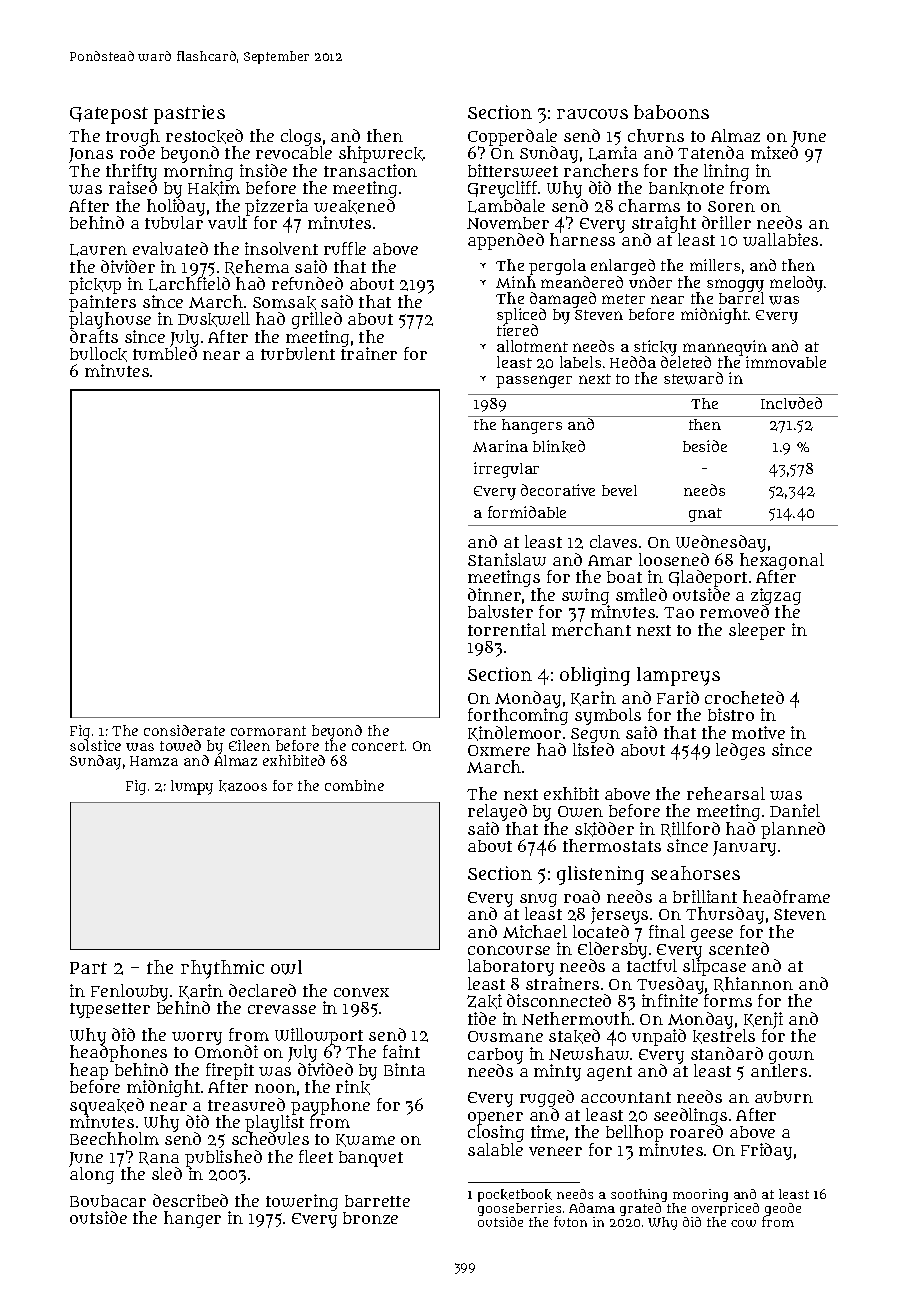 The image size is (908, 1316). Describe the element at coordinates (679, 612) in the page. I see `Tao` at that location.
